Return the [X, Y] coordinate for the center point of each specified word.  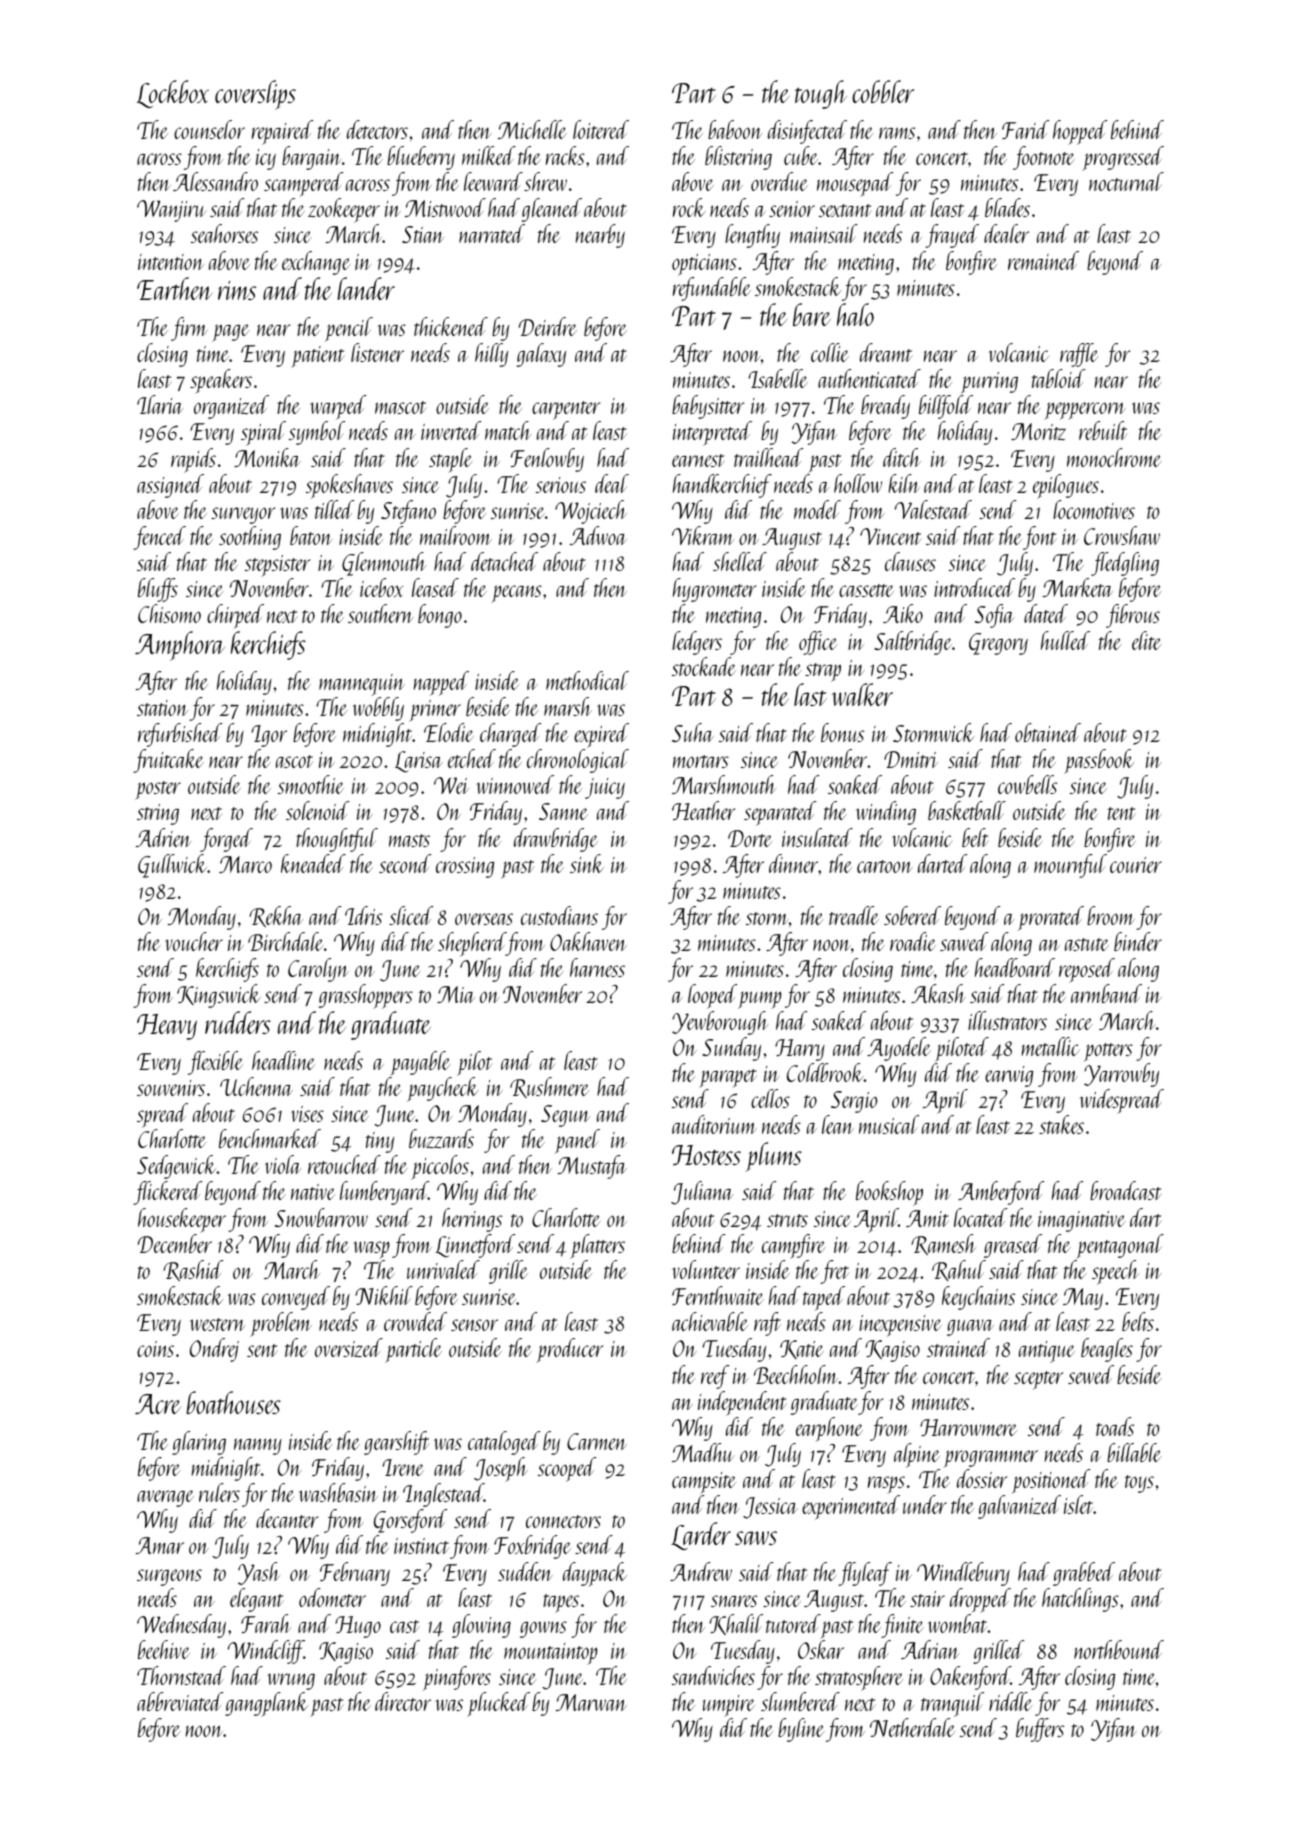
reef [715, 1377]
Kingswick [219, 996]
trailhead [768, 457]
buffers [1040, 1730]
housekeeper [182, 1220]
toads [1115, 1426]
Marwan [591, 1702]
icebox [382, 587]
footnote [1044, 158]
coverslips [255, 95]
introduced [974, 587]
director [403, 1701]
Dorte [750, 838]
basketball [967, 810]
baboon [735, 129]
